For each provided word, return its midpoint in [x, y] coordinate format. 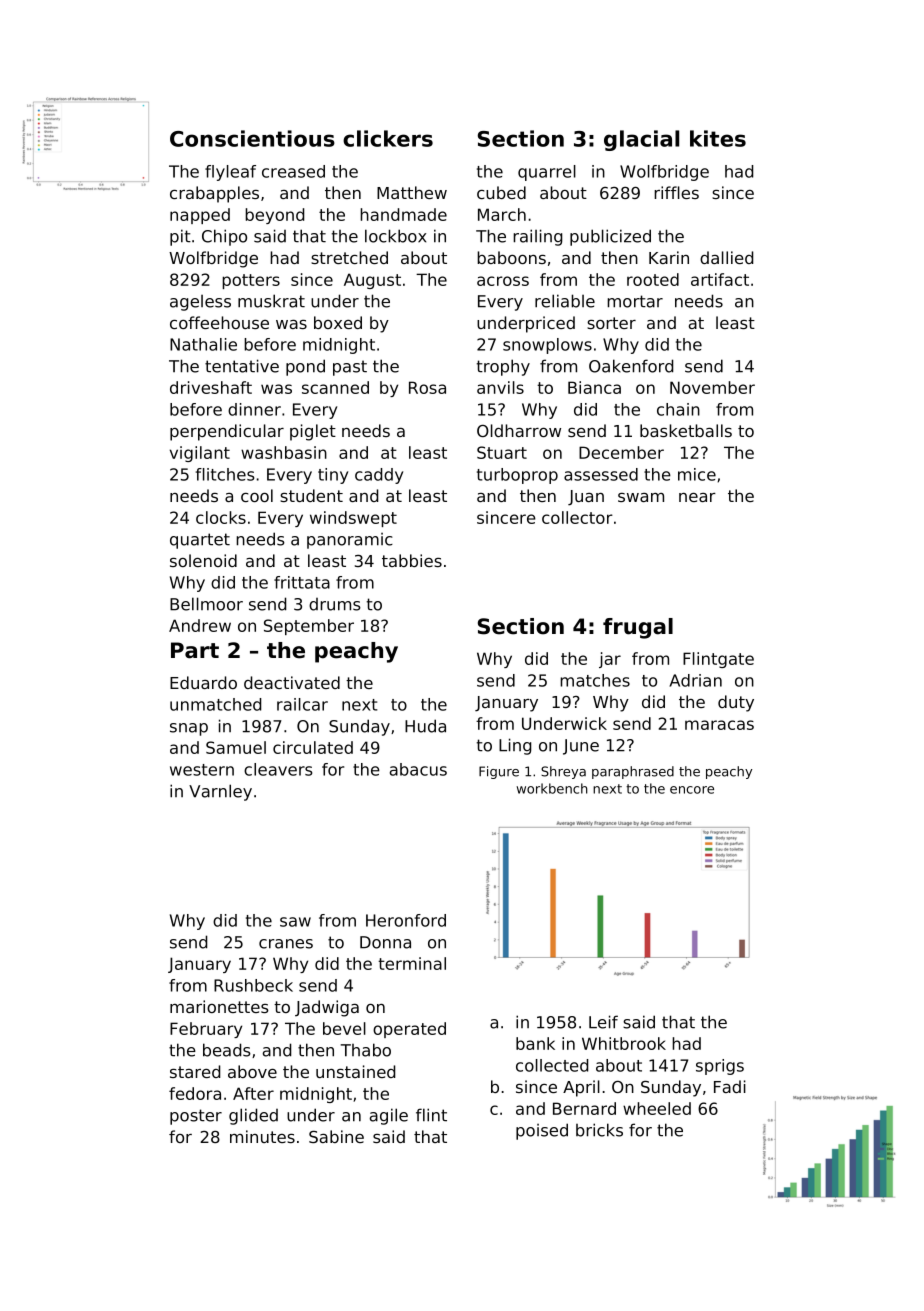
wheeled [657, 1108]
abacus [418, 769]
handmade [403, 214]
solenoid [203, 560]
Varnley [220, 792]
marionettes [219, 1006]
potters [251, 281]
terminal [412, 963]
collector [577, 517]
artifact [720, 279]
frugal [638, 628]
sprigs [720, 1067]
